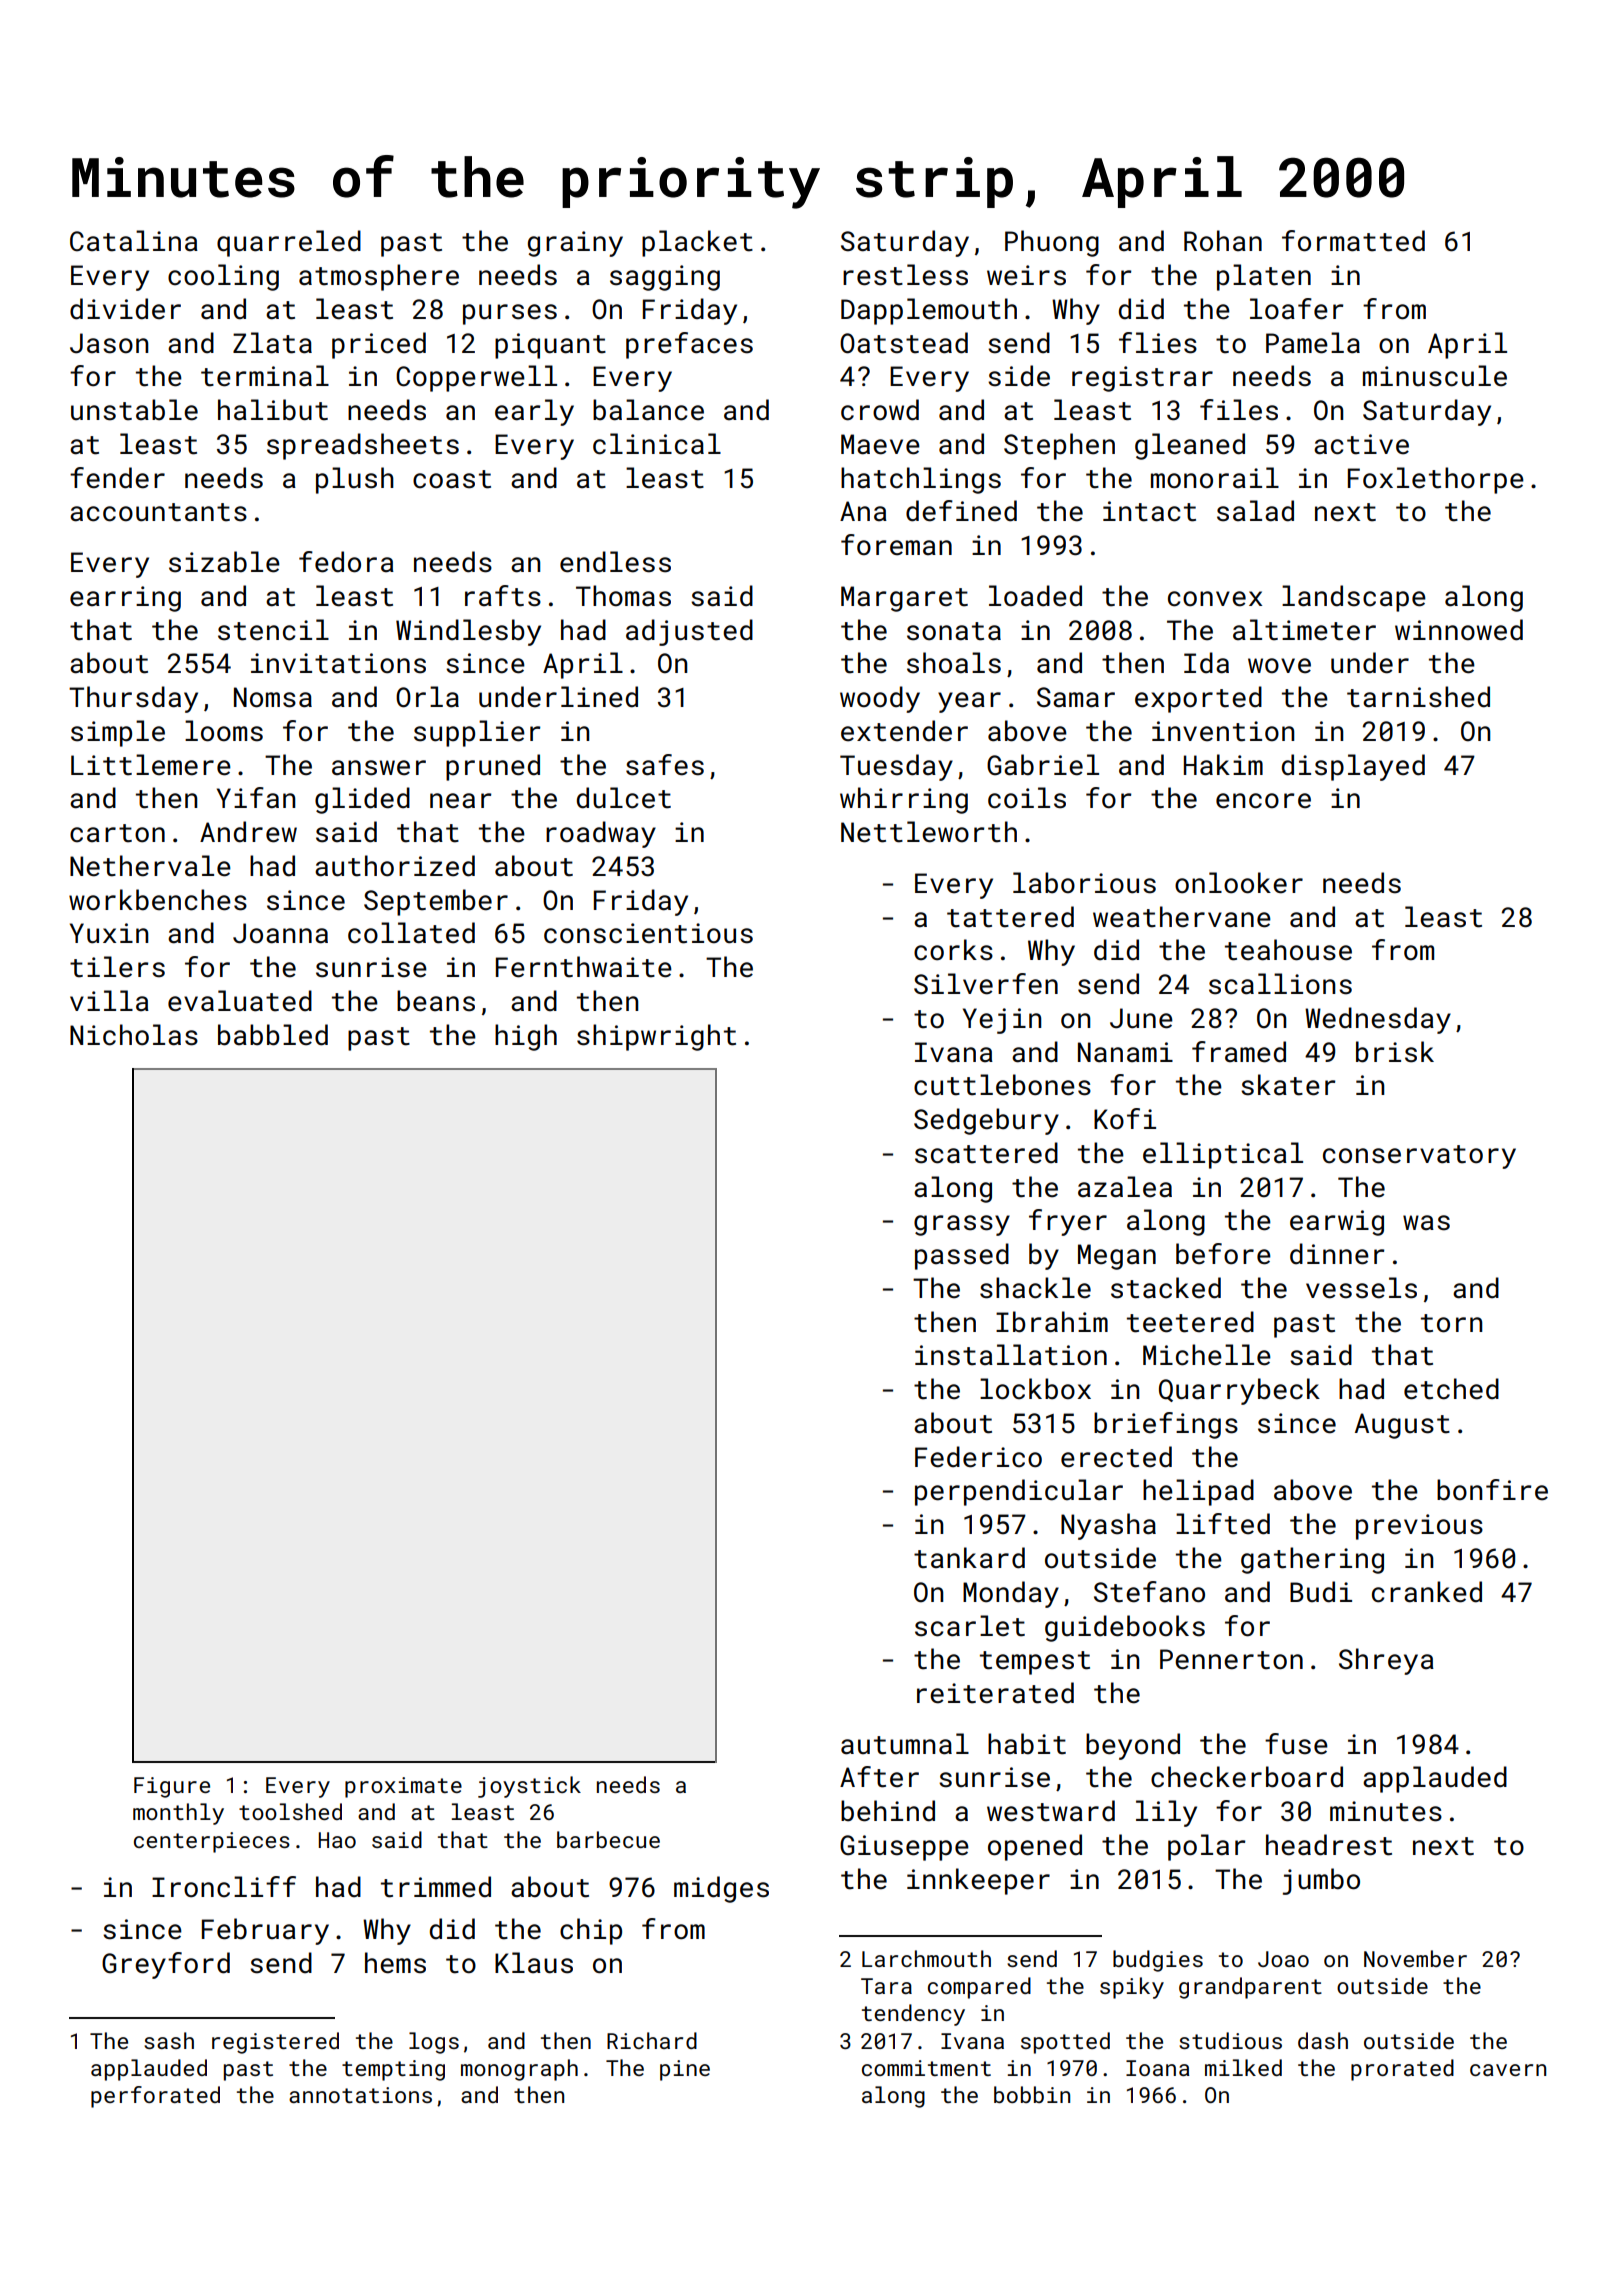 This image has height=2292, width=1620. What do you see at coordinates (1451, 1389) in the image?
I see `etched` at bounding box center [1451, 1389].
